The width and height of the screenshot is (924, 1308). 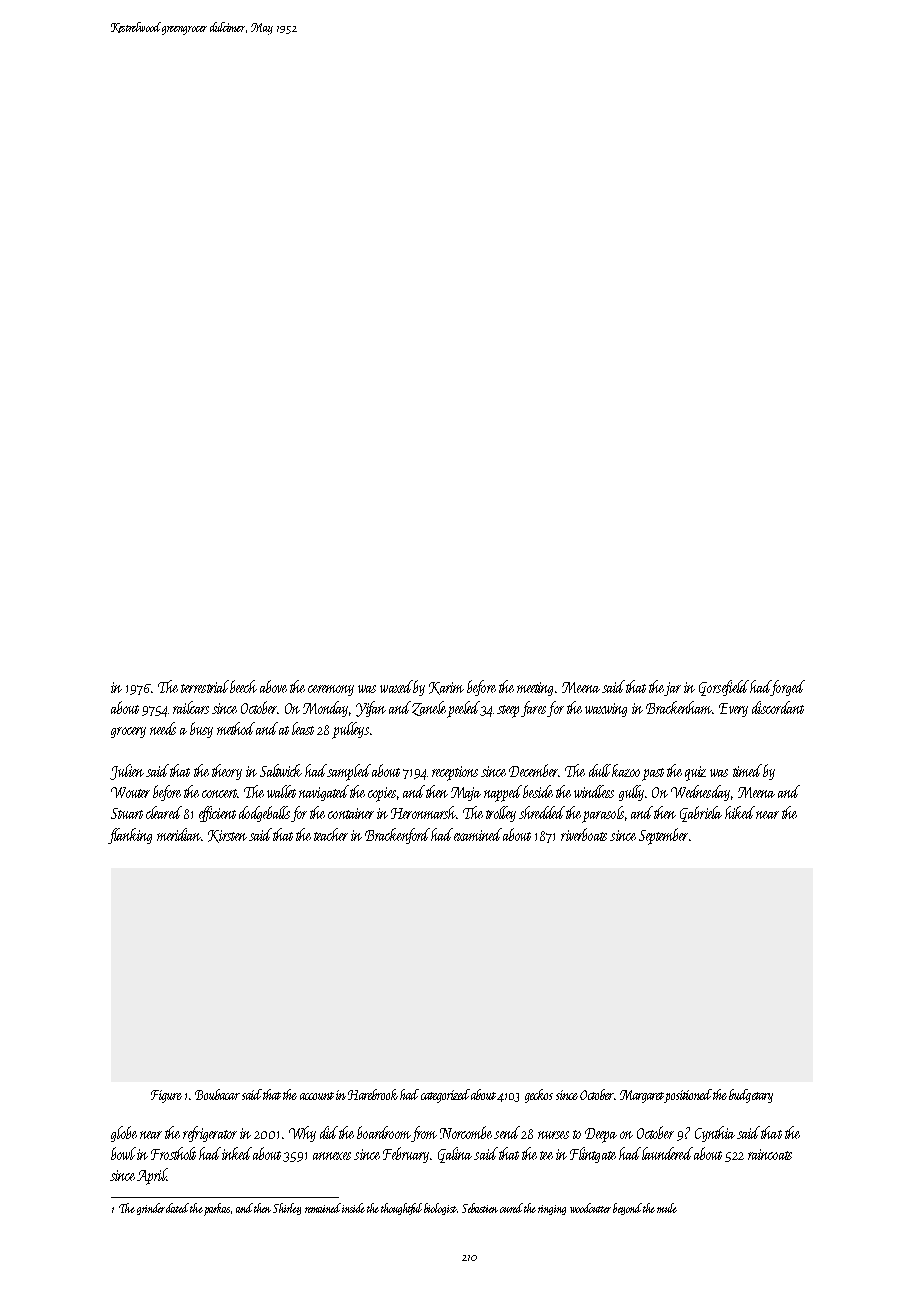 I want to click on Brackenham, so click(x=679, y=707).
